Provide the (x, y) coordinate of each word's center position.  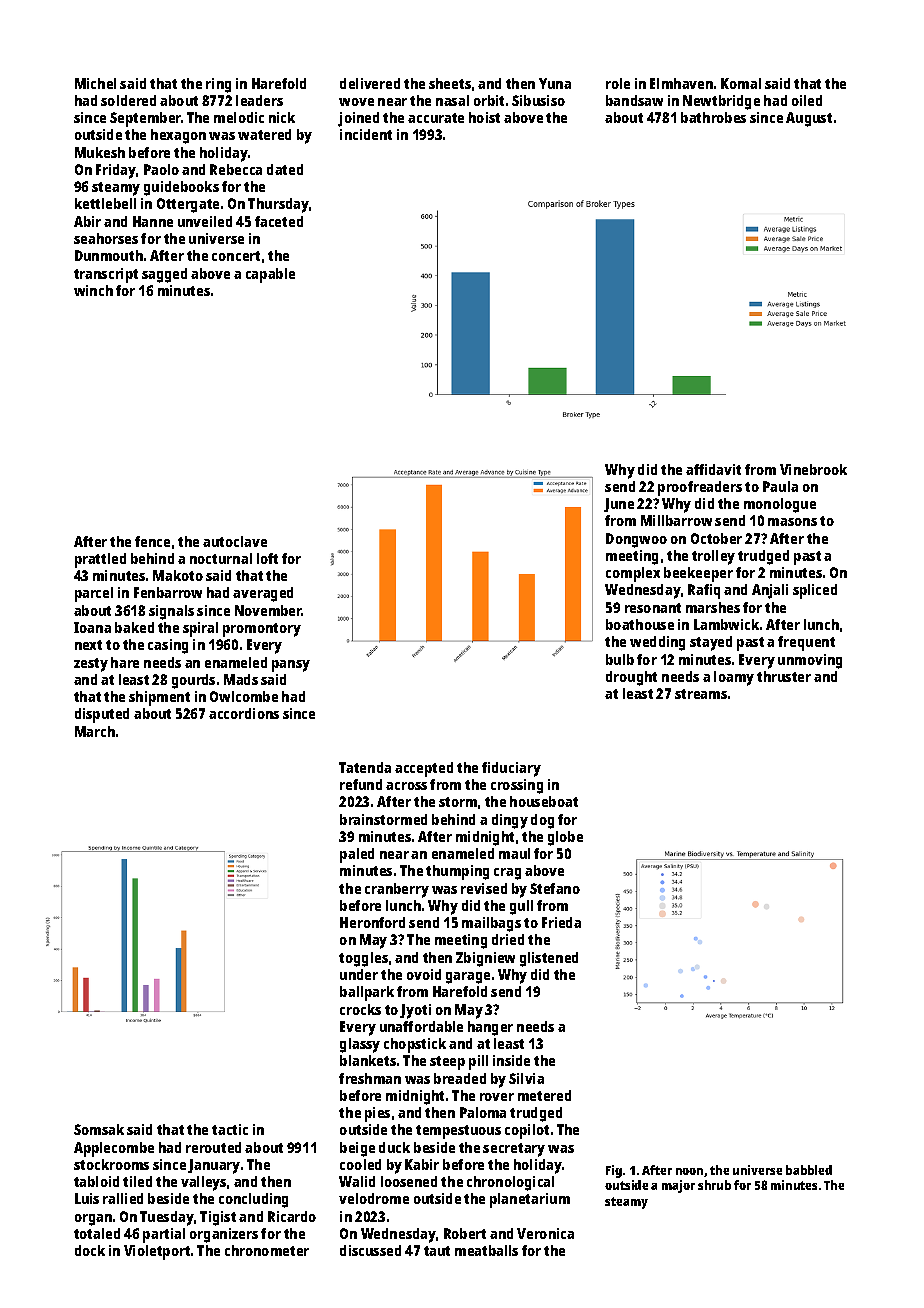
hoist (484, 117)
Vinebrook (813, 469)
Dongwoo (636, 540)
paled (357, 855)
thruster (784, 676)
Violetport (157, 1252)
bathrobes (713, 117)
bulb (620, 659)
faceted (279, 221)
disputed (102, 715)
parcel (94, 594)
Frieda (561, 922)
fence (152, 541)
